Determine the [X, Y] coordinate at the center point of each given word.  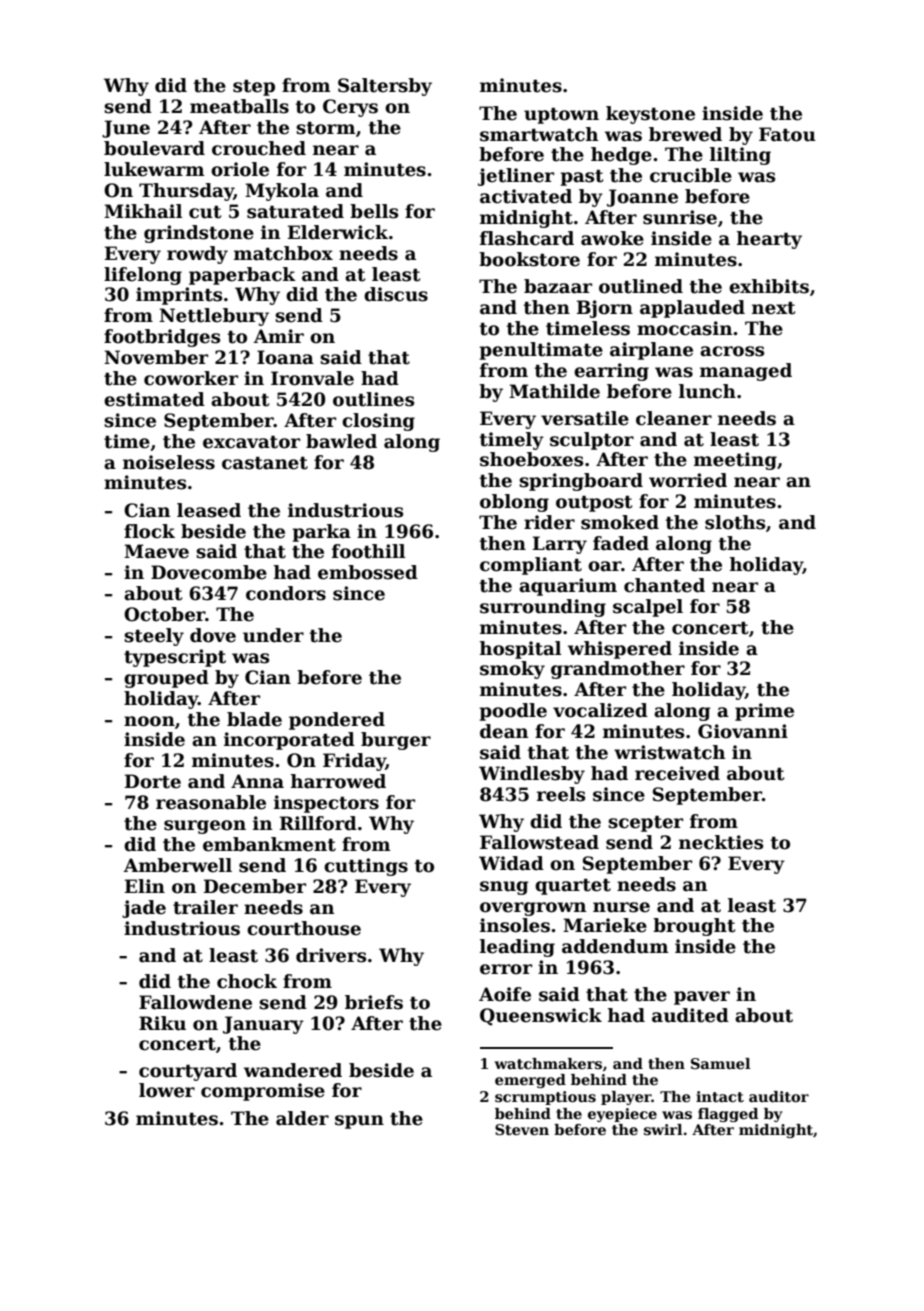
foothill [368, 551]
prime [764, 712]
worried [688, 480]
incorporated [289, 741]
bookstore [529, 259]
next [773, 308]
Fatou [787, 134]
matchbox [283, 253]
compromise [263, 1092]
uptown [561, 116]
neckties [721, 842]
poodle [513, 712]
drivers [331, 955]
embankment [269, 844]
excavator [251, 442]
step [254, 88]
